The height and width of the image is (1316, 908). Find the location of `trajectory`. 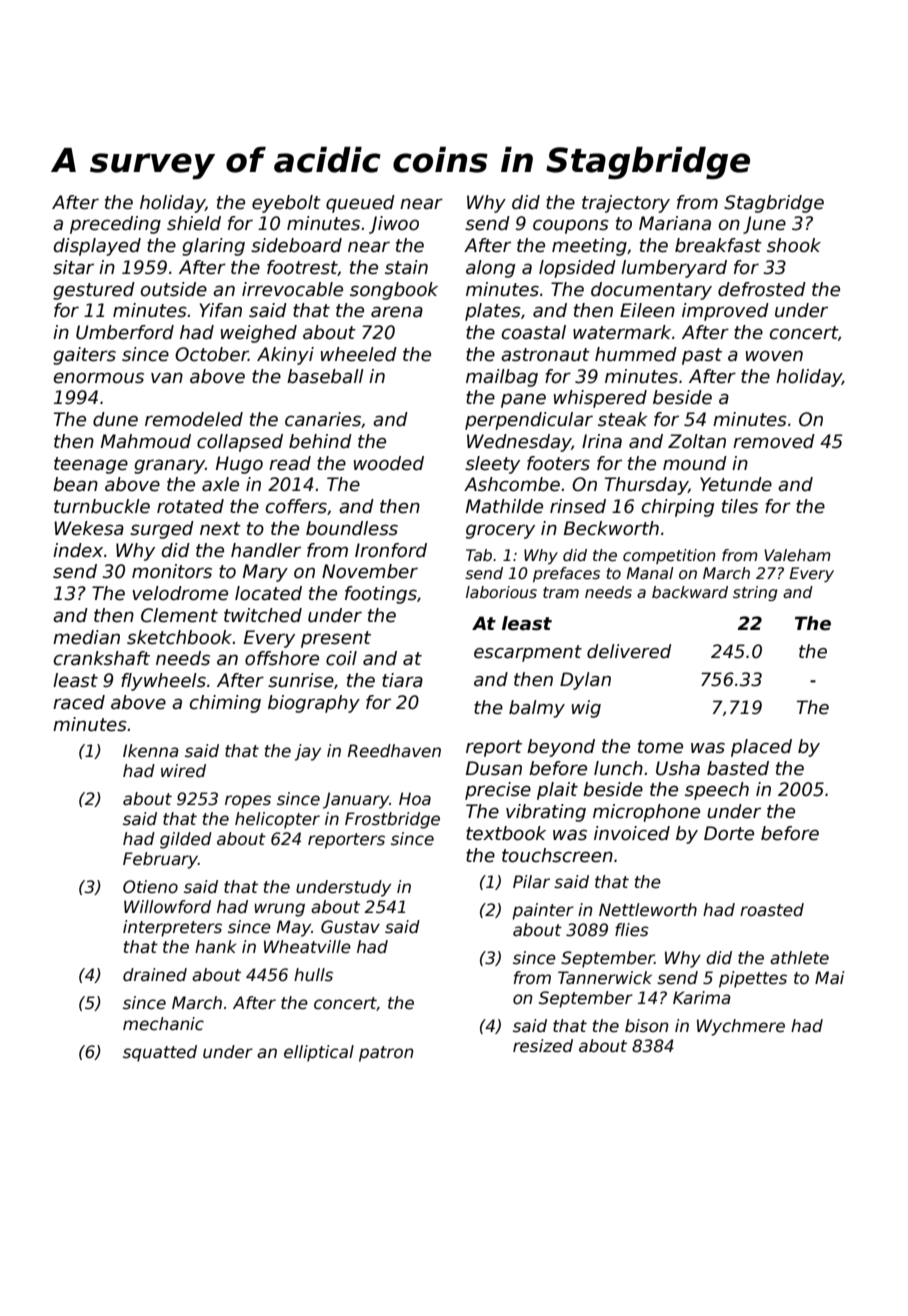

trajectory is located at coordinates (626, 204).
